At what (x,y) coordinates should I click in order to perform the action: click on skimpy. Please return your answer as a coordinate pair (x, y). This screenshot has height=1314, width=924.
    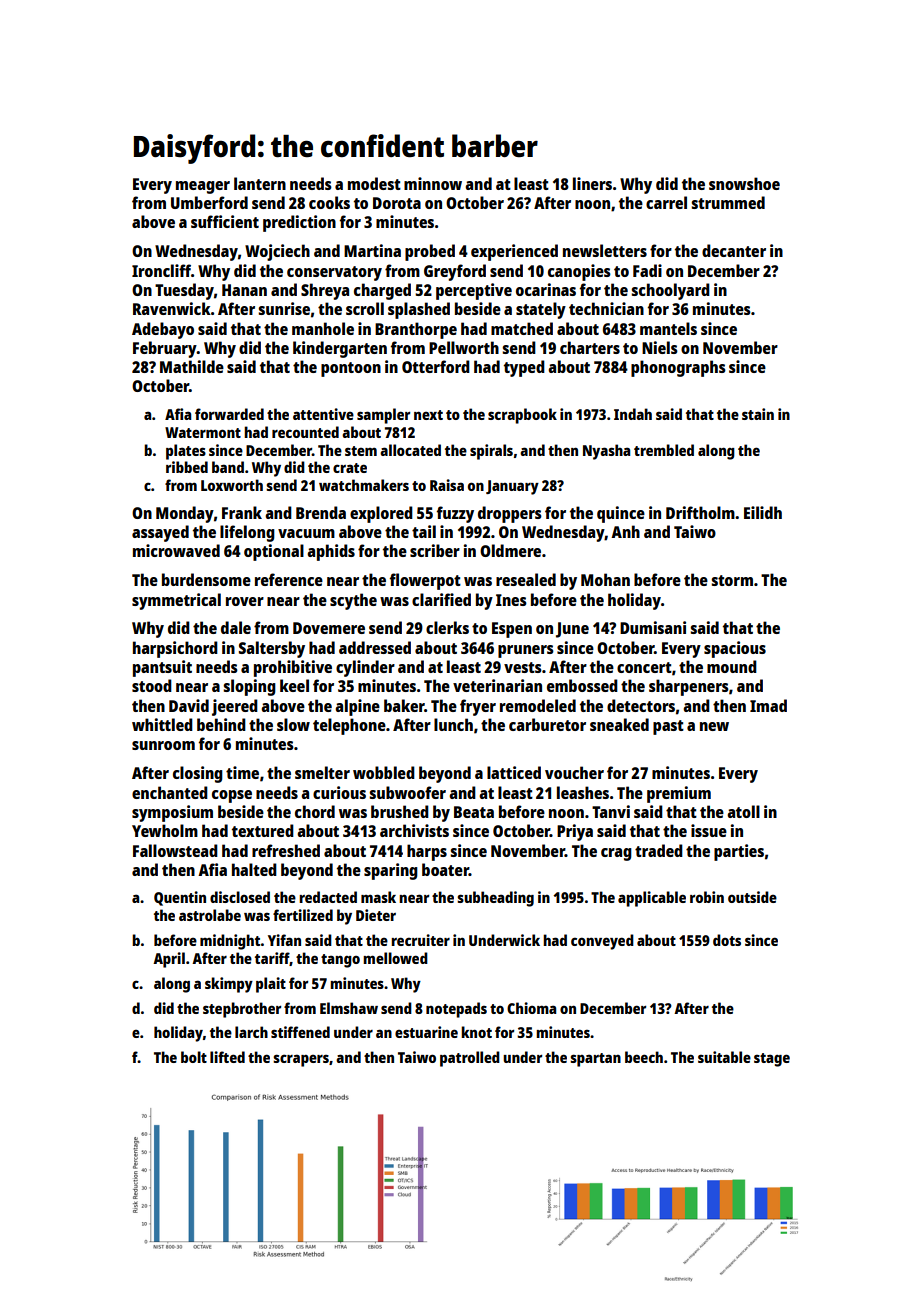
    Looking at the image, I should click on (229, 985).
